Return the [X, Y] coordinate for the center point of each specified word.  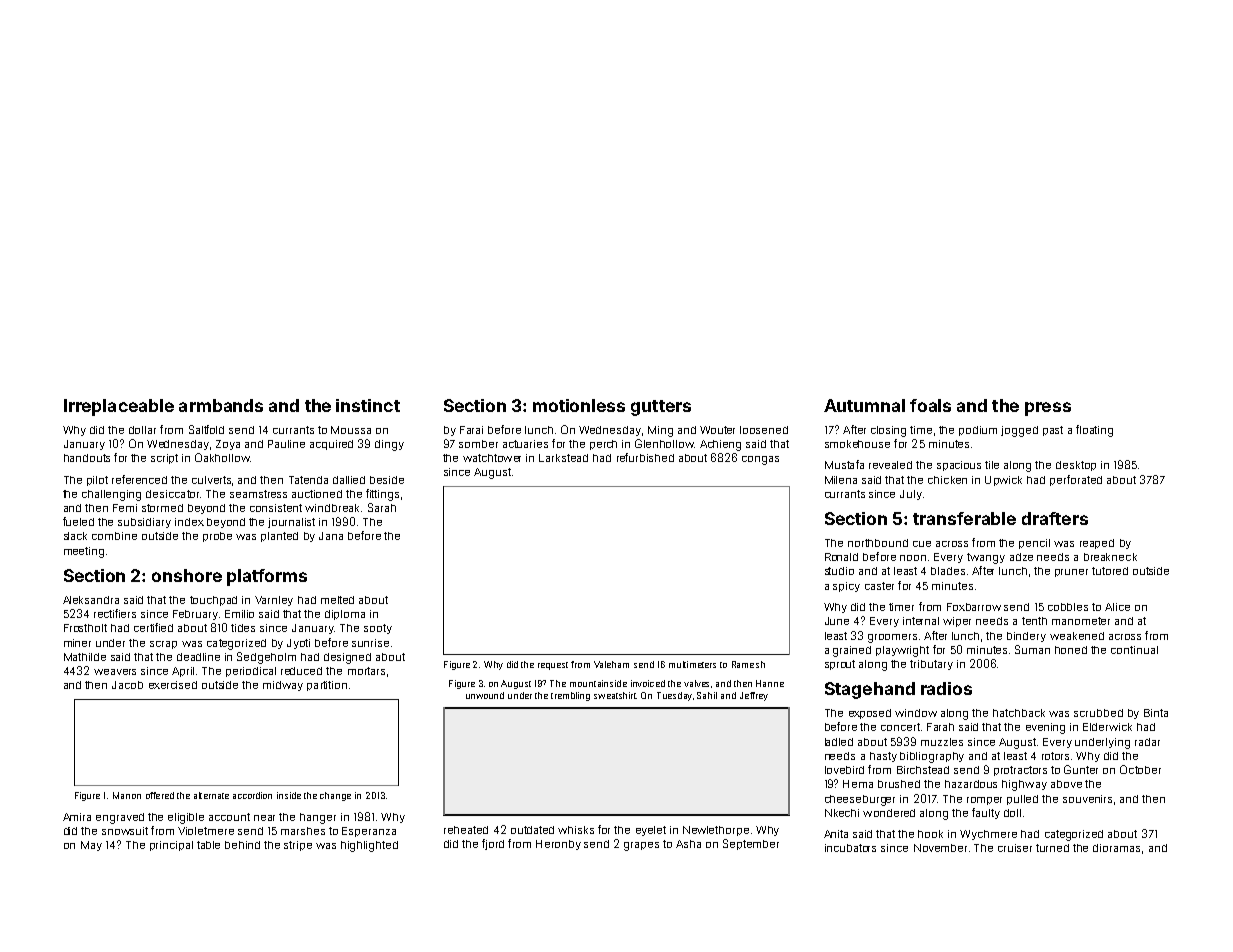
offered [160, 795]
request [553, 666]
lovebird [844, 770]
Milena [841, 480]
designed [347, 658]
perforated [1076, 480]
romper [984, 801]
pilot [97, 481]
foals [930, 405]
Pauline [286, 444]
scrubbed [1098, 713]
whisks [576, 830]
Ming [660, 431]
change [335, 796]
